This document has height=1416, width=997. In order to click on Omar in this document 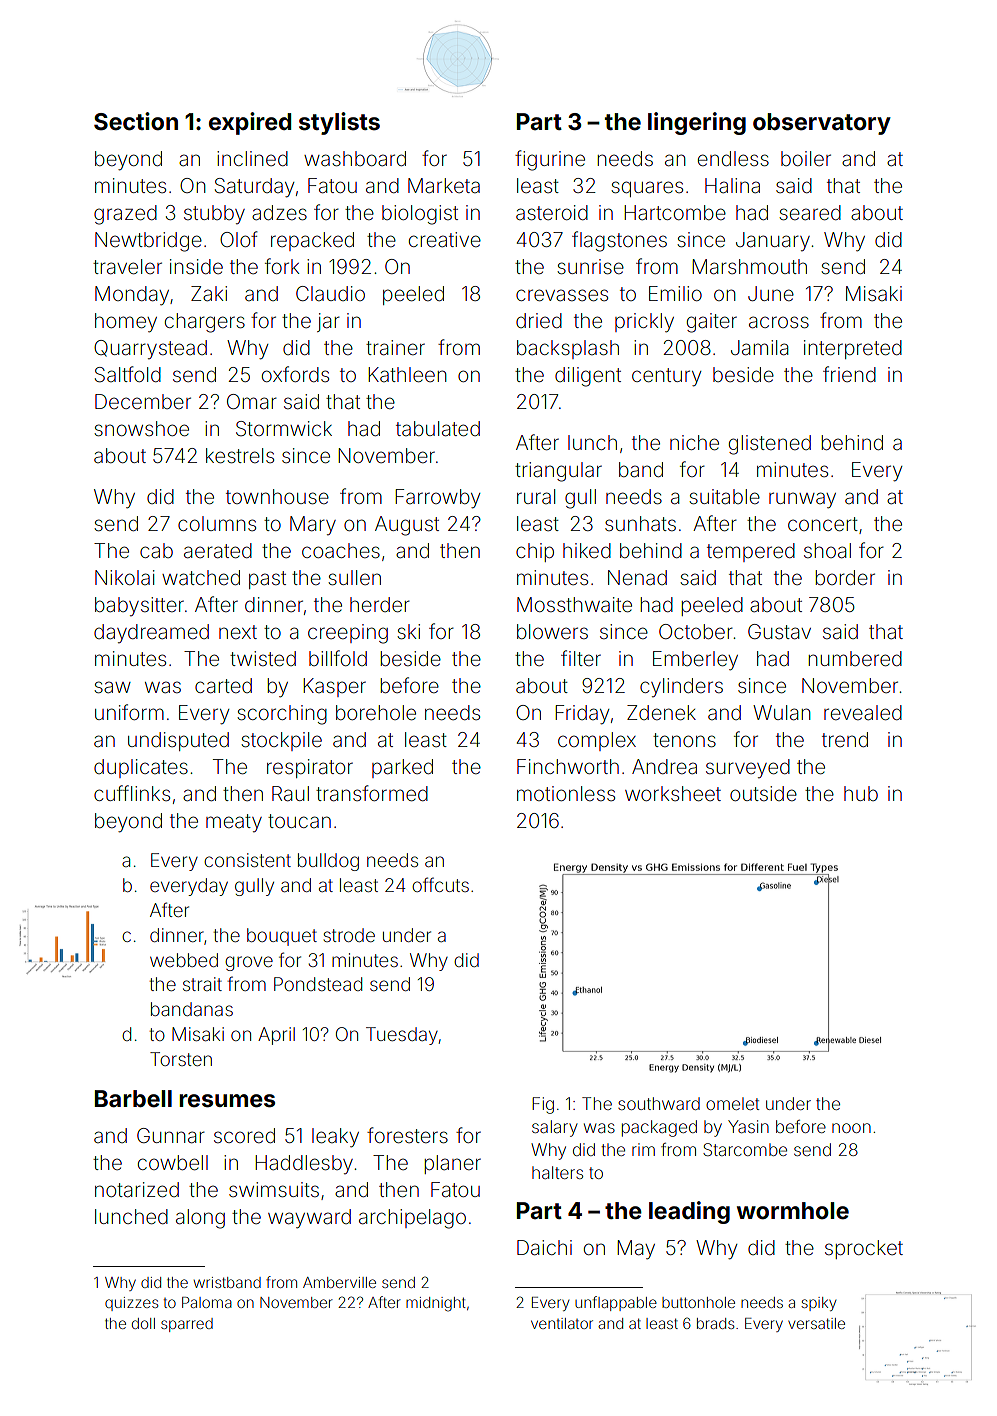, I will do `click(252, 401)`.
